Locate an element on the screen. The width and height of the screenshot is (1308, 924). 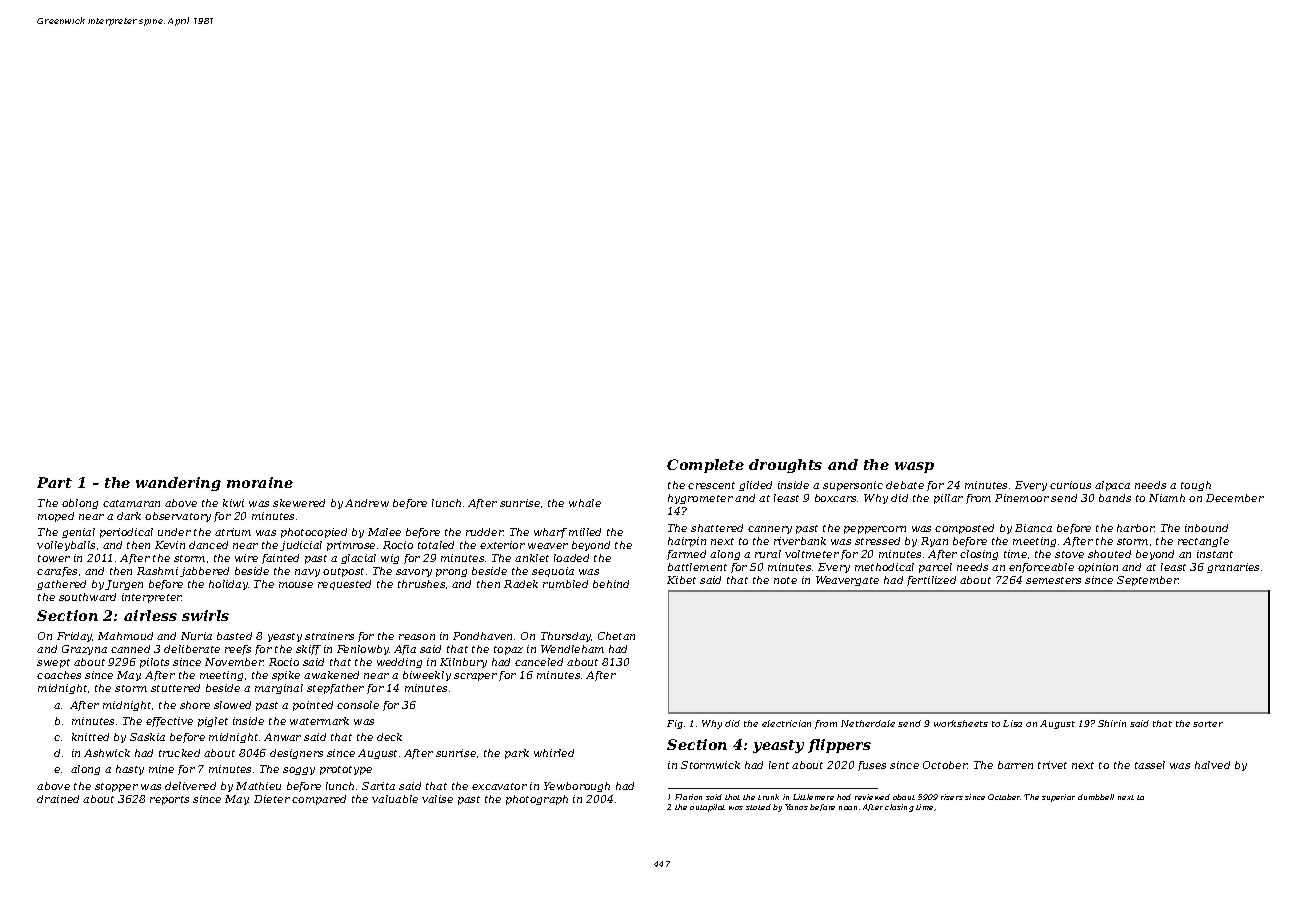
risers is located at coordinates (952, 797).
